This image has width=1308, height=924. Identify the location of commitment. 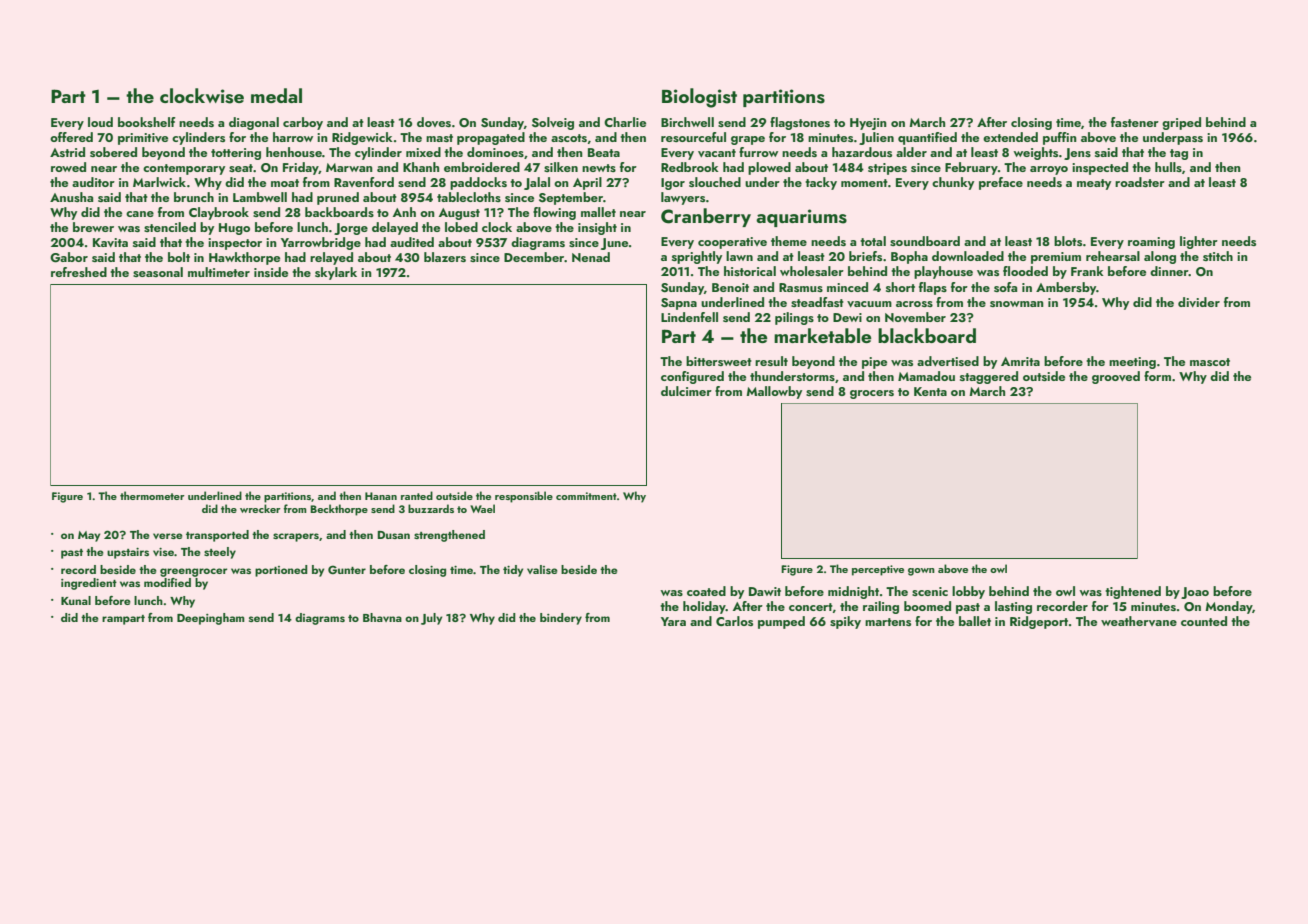
(586, 496).
